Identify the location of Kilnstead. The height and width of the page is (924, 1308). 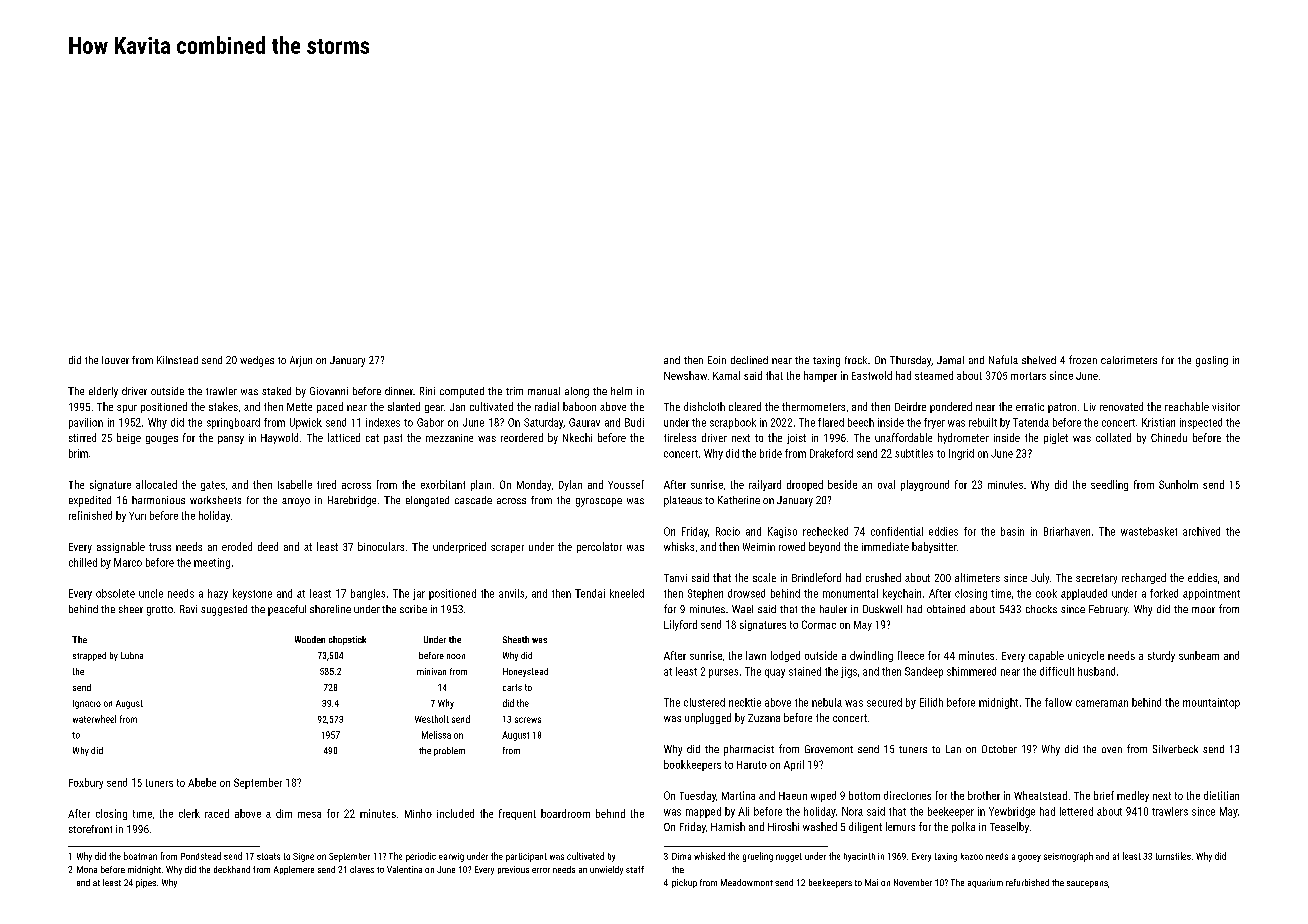
(177, 360).
